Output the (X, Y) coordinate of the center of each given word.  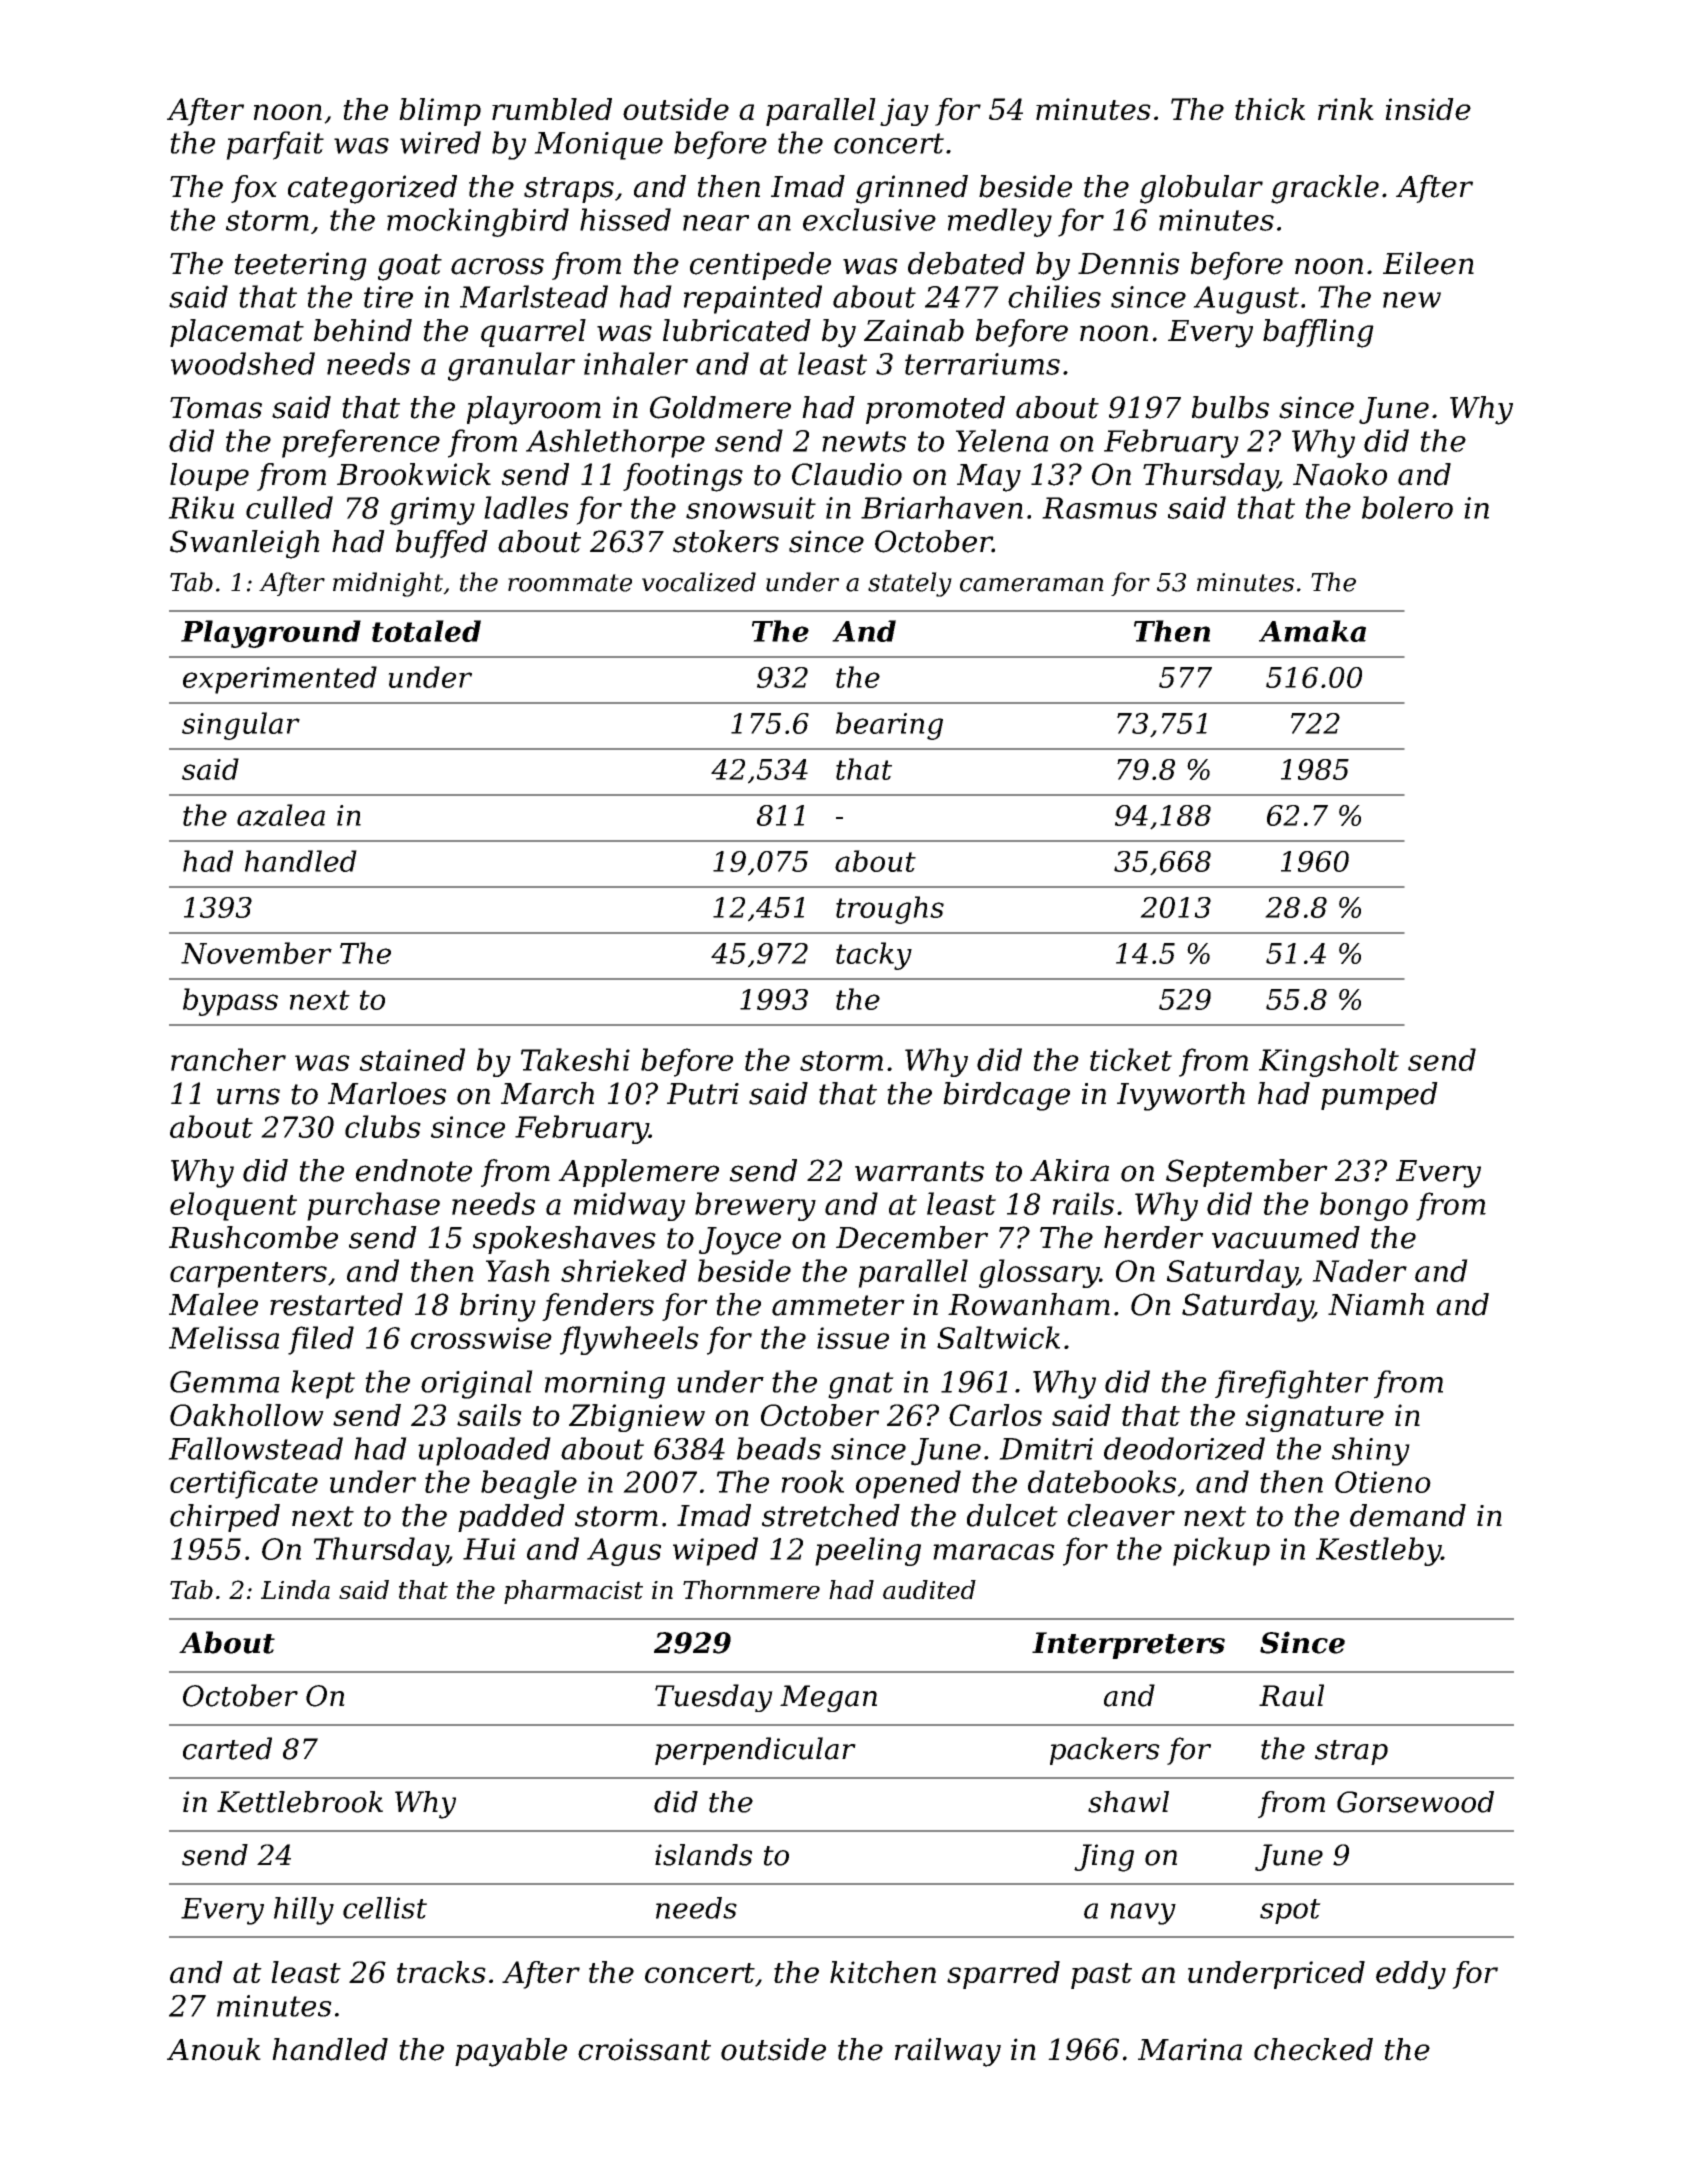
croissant (644, 2049)
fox (254, 189)
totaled (426, 631)
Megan (828, 1698)
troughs (890, 910)
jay (904, 112)
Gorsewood (1415, 1802)
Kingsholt (1329, 1062)
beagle (529, 1484)
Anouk (214, 2049)
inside (1428, 109)
